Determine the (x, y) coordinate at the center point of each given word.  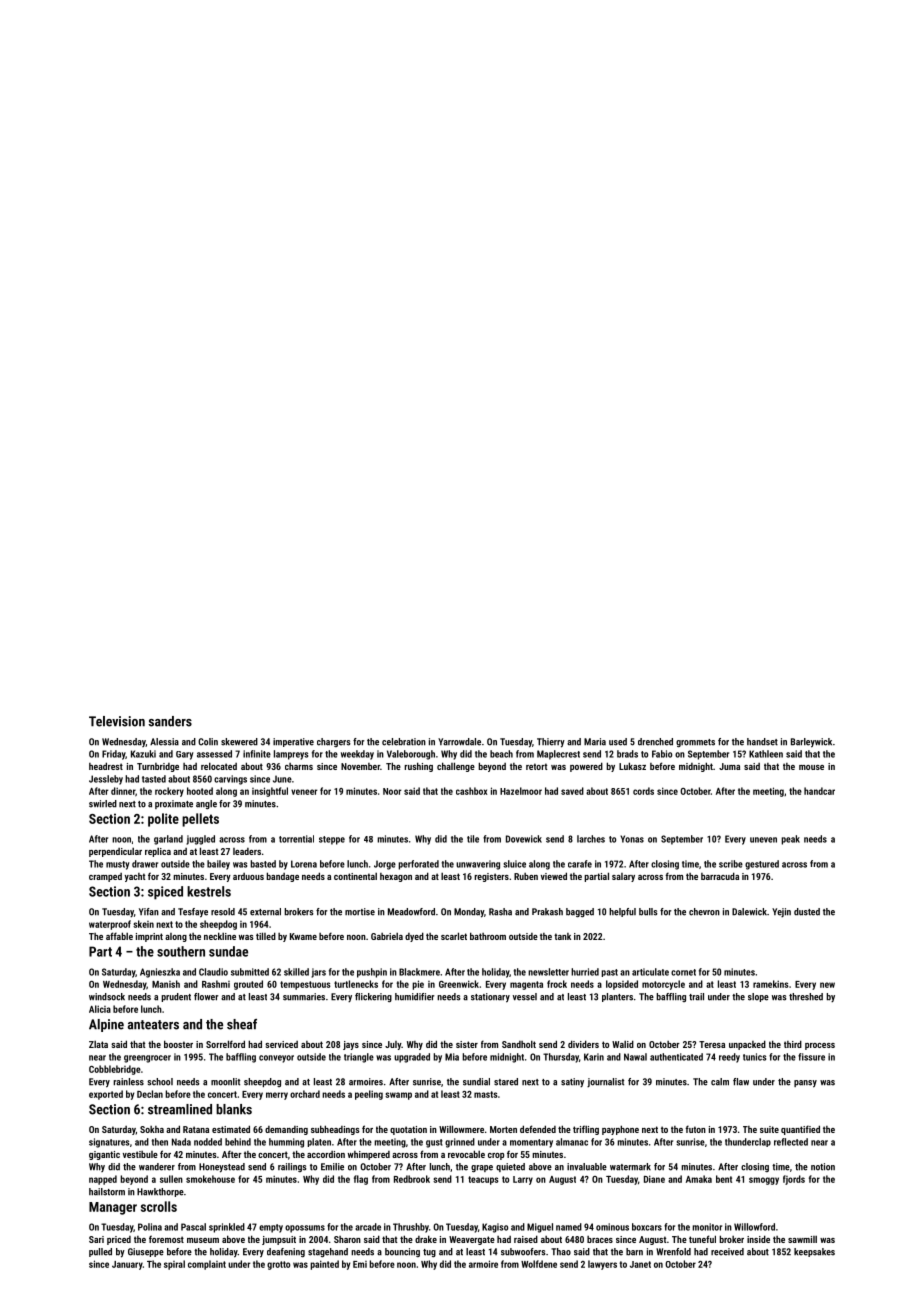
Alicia (100, 1009)
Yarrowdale (459, 742)
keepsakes (814, 1252)
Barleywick (811, 743)
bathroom (488, 936)
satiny (572, 1082)
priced (119, 1240)
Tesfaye (193, 913)
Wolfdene (539, 1264)
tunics (754, 1057)
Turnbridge (158, 767)
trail (696, 997)
